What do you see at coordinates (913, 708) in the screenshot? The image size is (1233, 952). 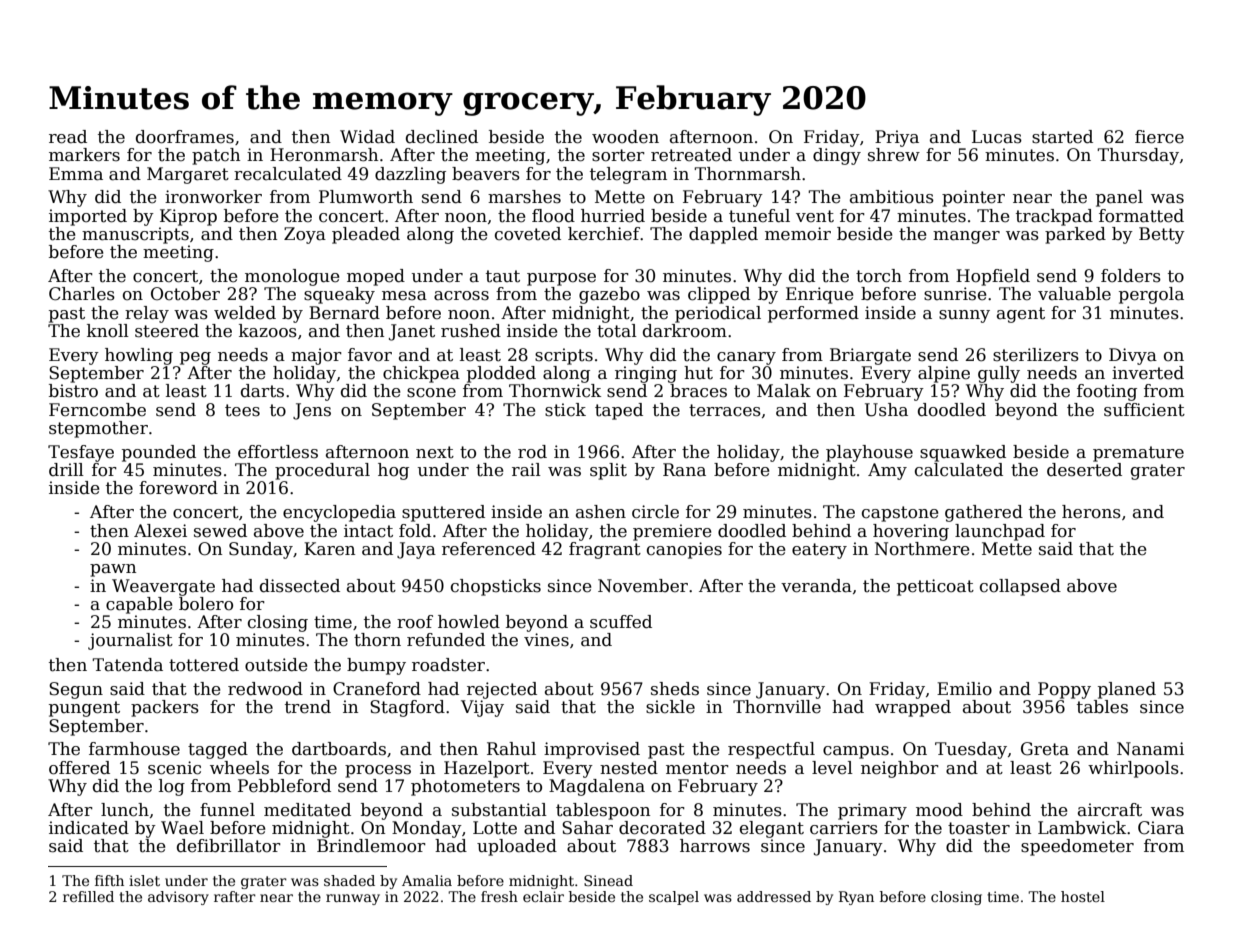 I see `wrapped` at bounding box center [913, 708].
